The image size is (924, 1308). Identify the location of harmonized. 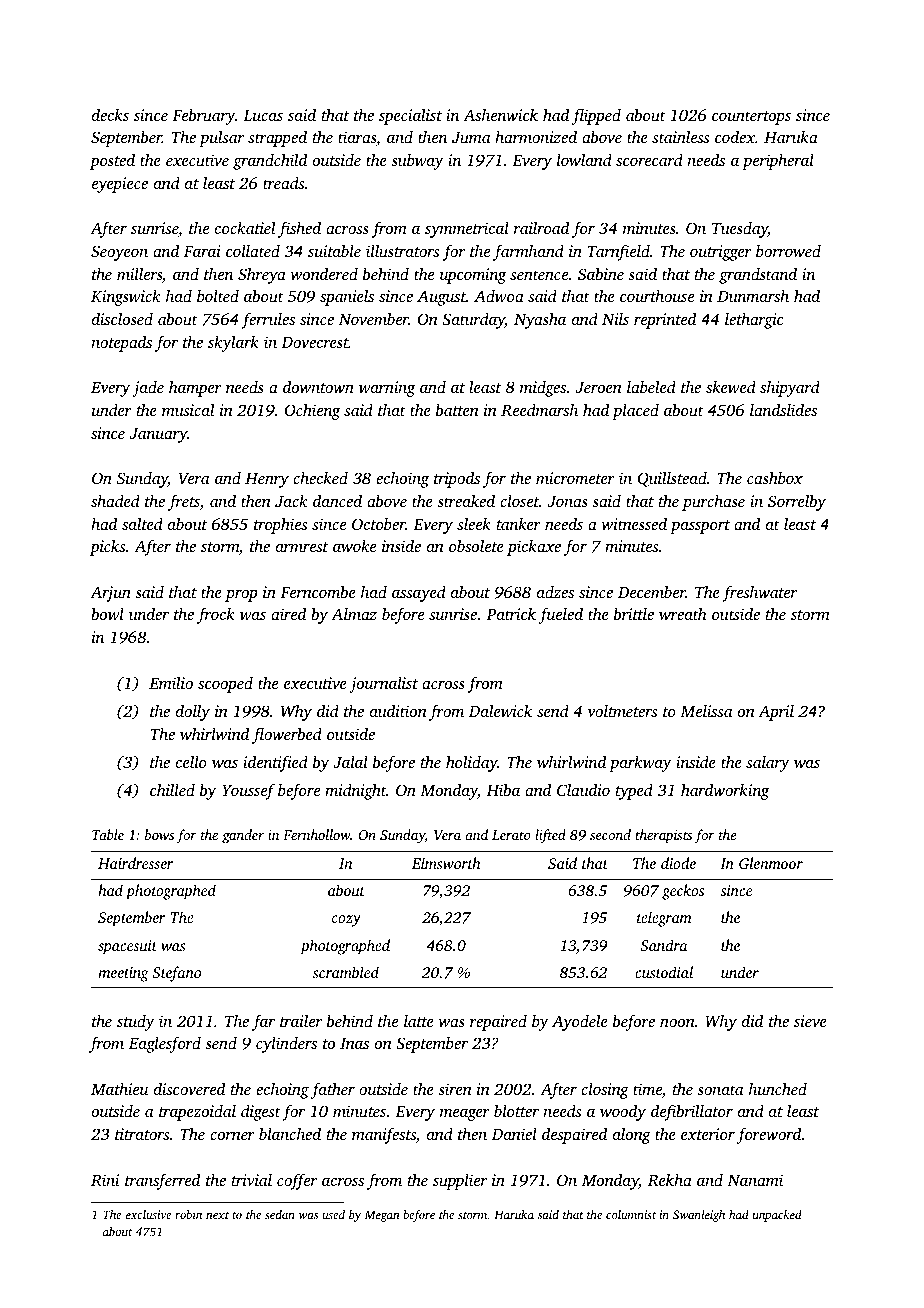
(536, 136).
